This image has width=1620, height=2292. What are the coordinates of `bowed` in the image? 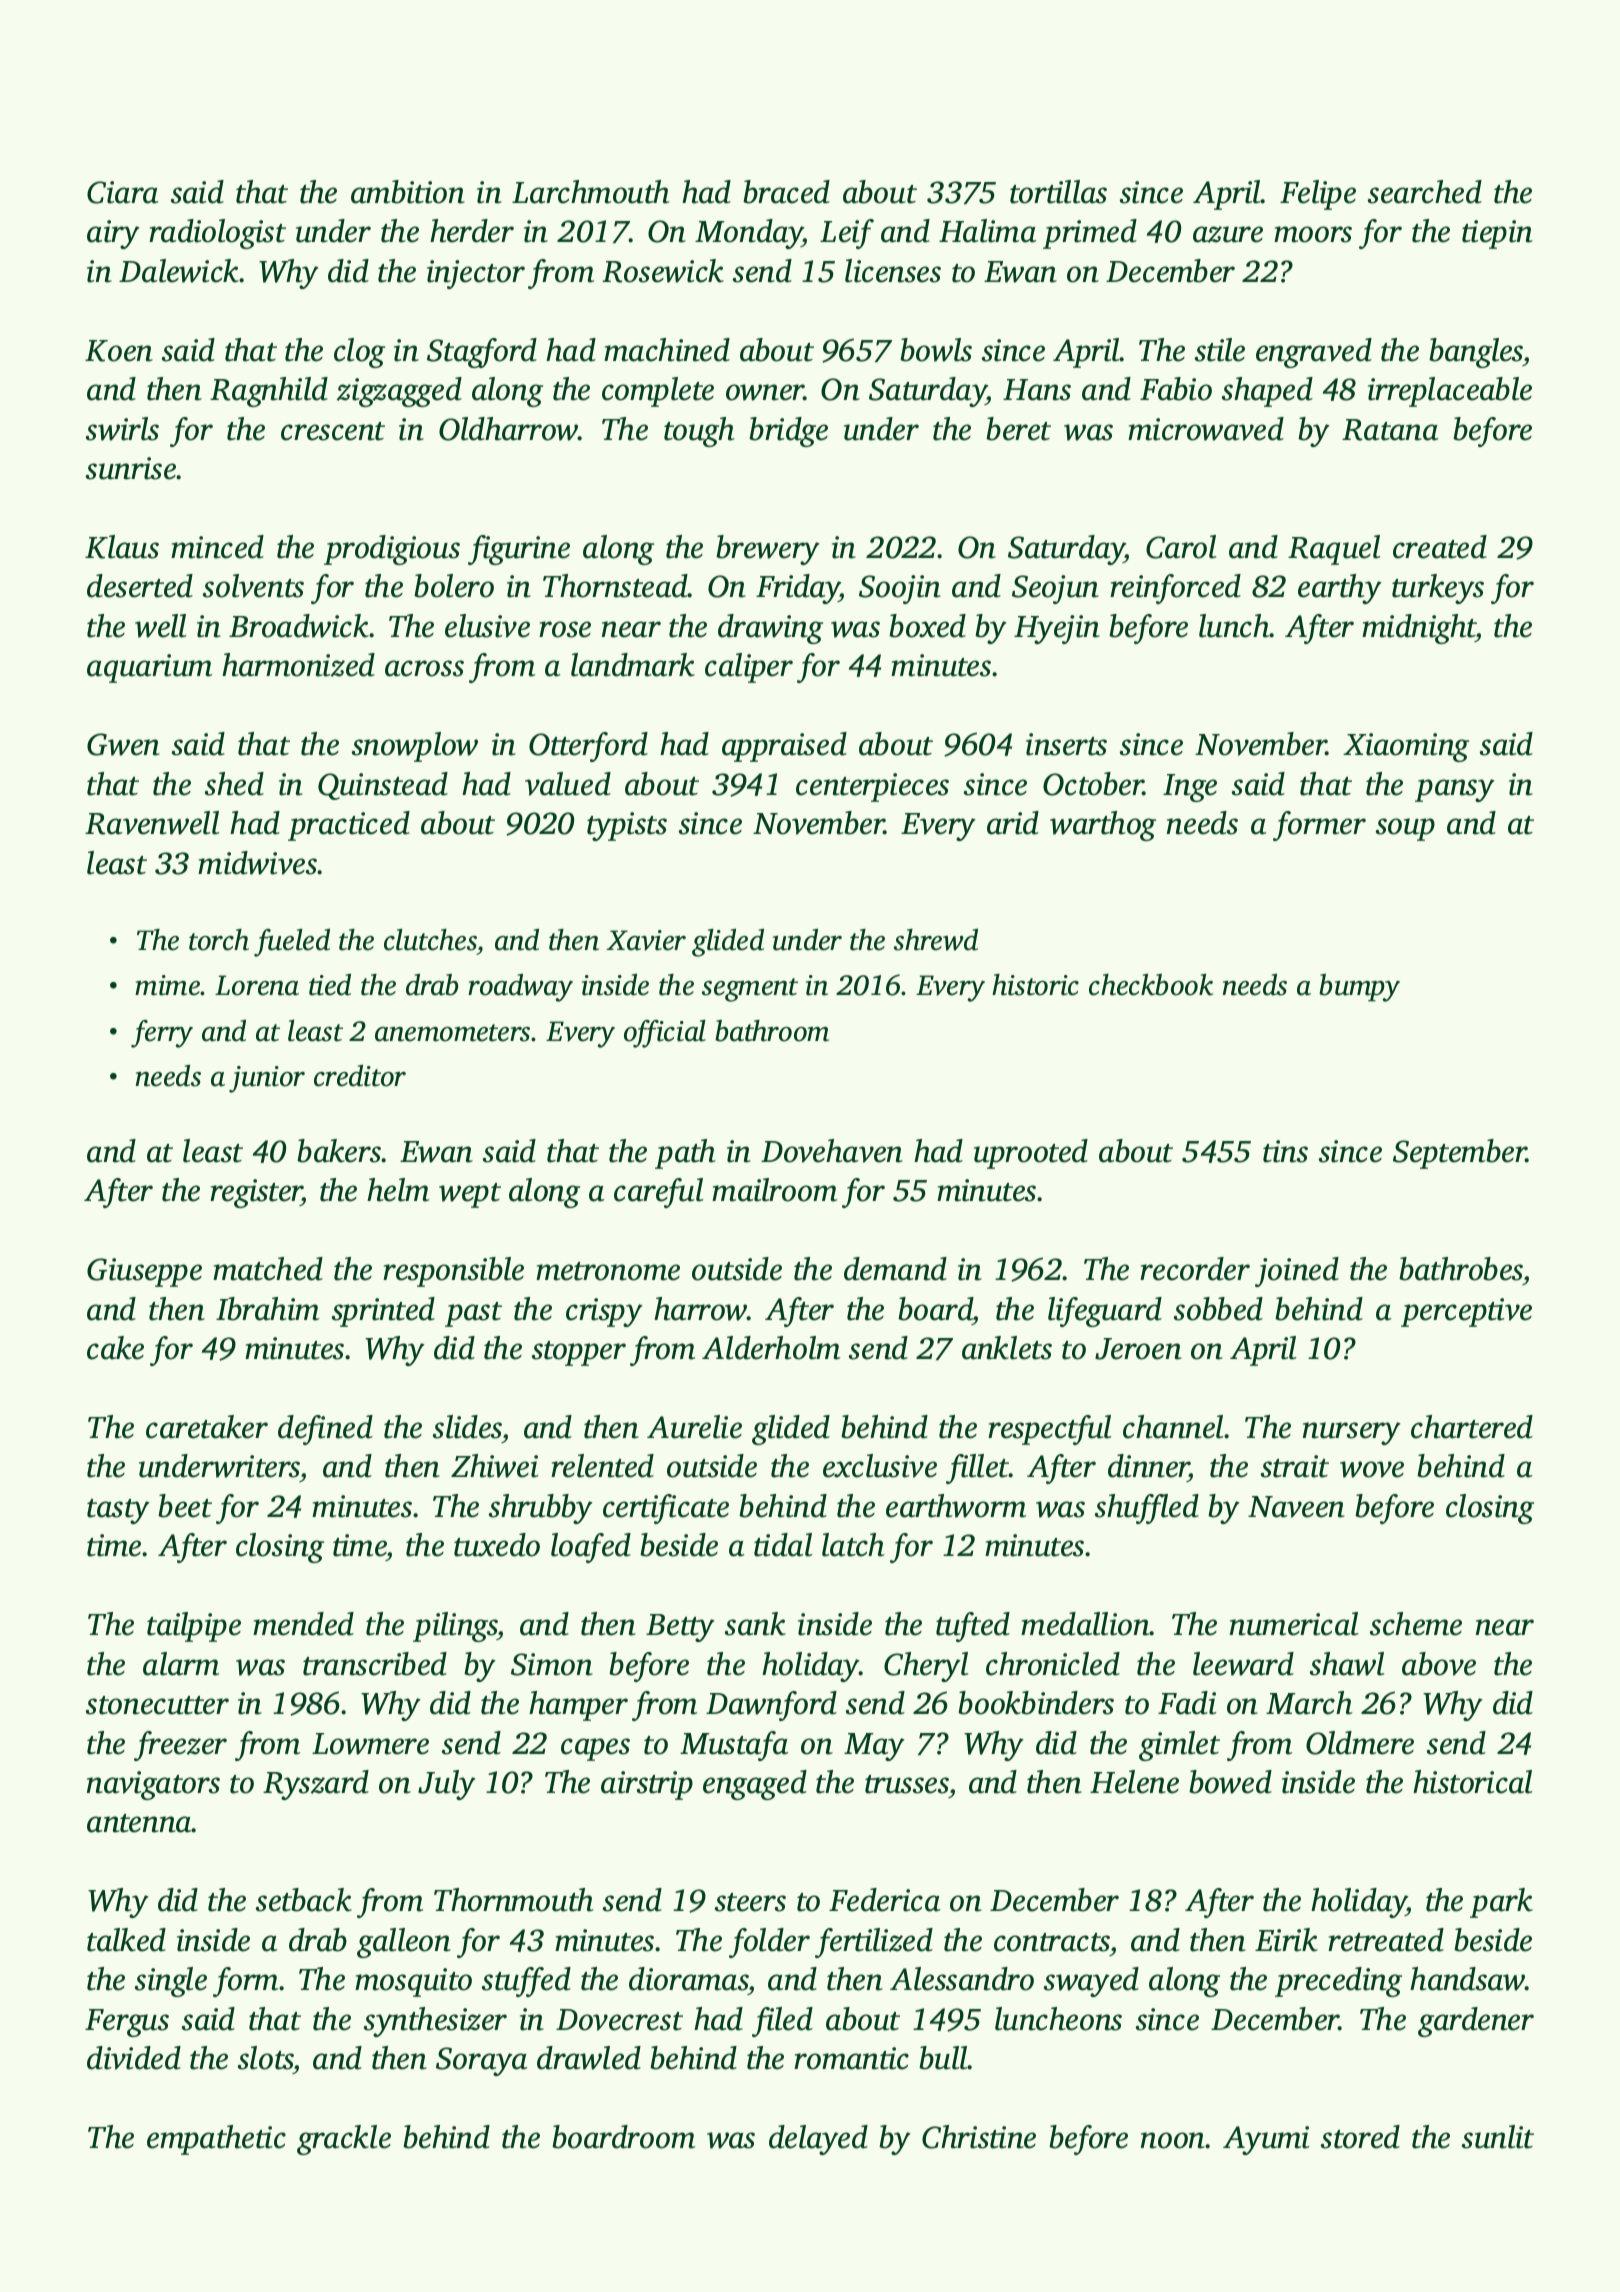 It's located at (1230, 1782).
